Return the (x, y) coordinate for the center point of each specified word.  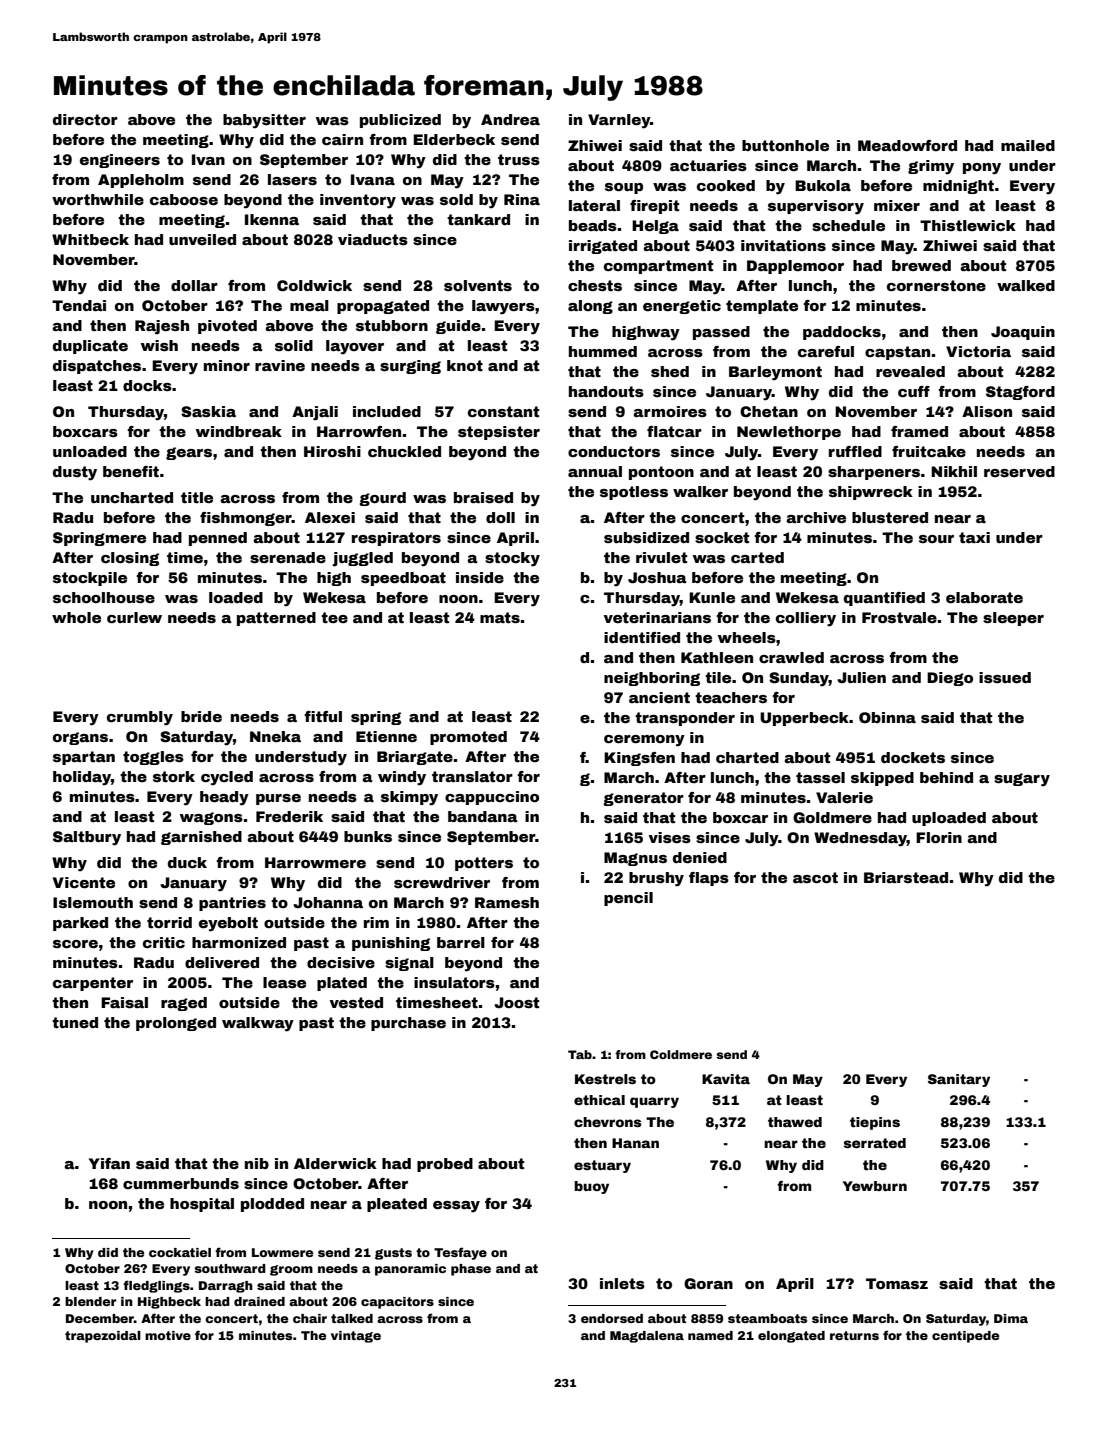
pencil (628, 899)
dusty (75, 473)
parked (80, 924)
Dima (1011, 1318)
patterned (276, 619)
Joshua (657, 577)
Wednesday (860, 839)
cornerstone (936, 285)
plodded (272, 1205)
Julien (861, 677)
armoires (670, 411)
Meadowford (907, 145)
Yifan (109, 1163)
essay (456, 1207)
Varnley (619, 121)
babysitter (264, 121)
